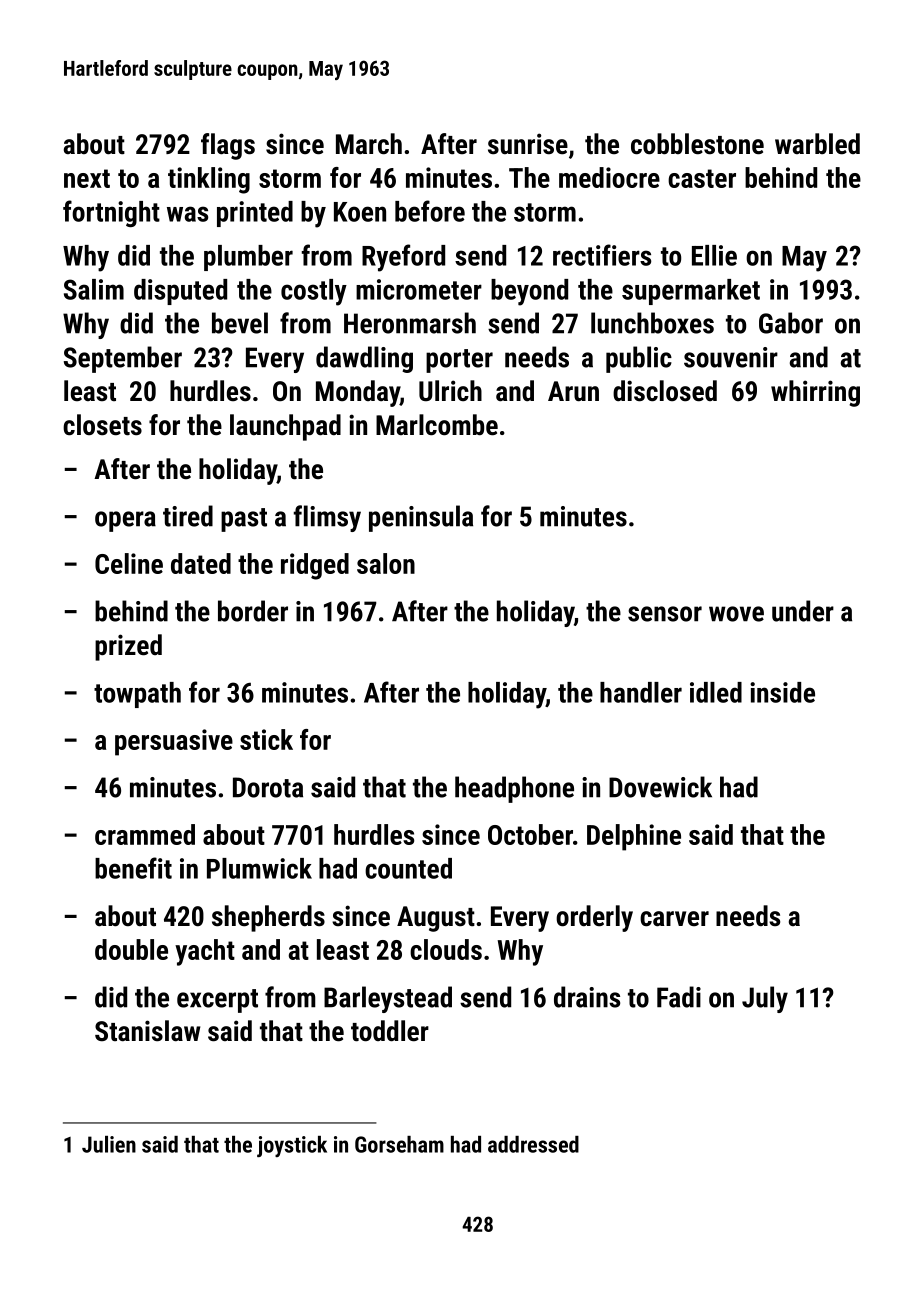 The height and width of the screenshot is (1311, 924). I want to click on Delphine, so click(634, 837).
